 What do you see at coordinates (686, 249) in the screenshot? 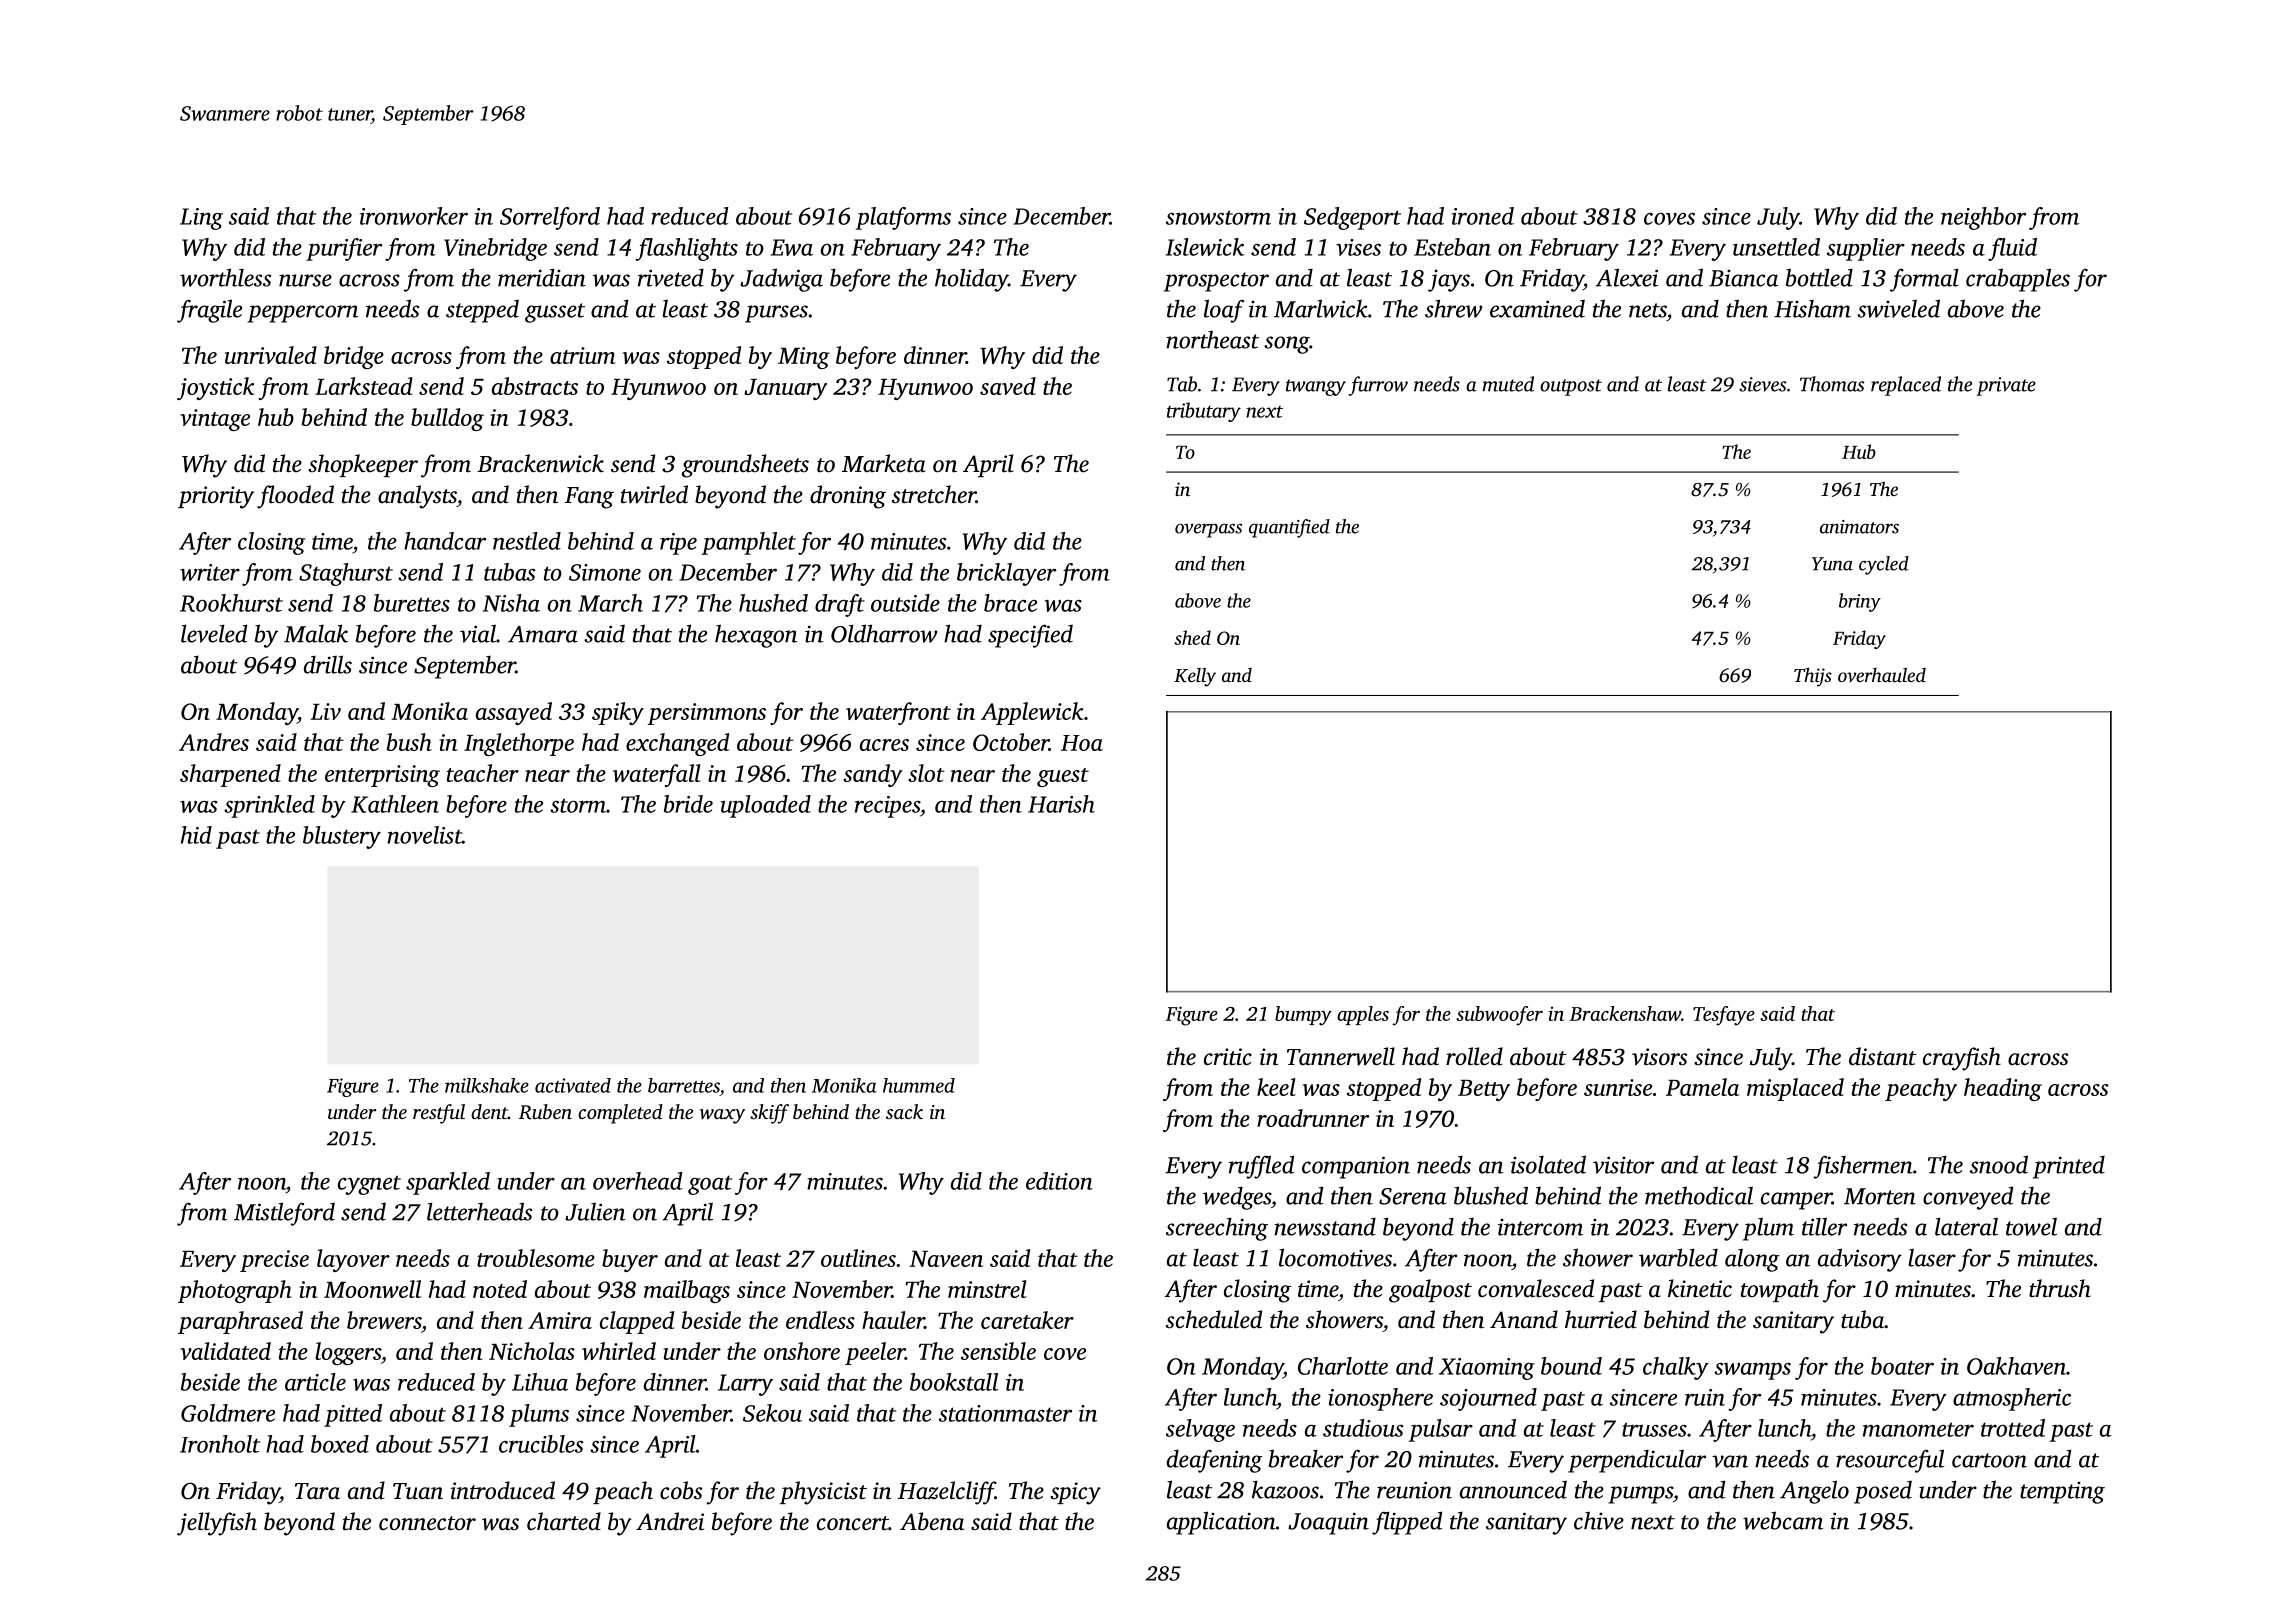
I see `flashlights` at bounding box center [686, 249].
